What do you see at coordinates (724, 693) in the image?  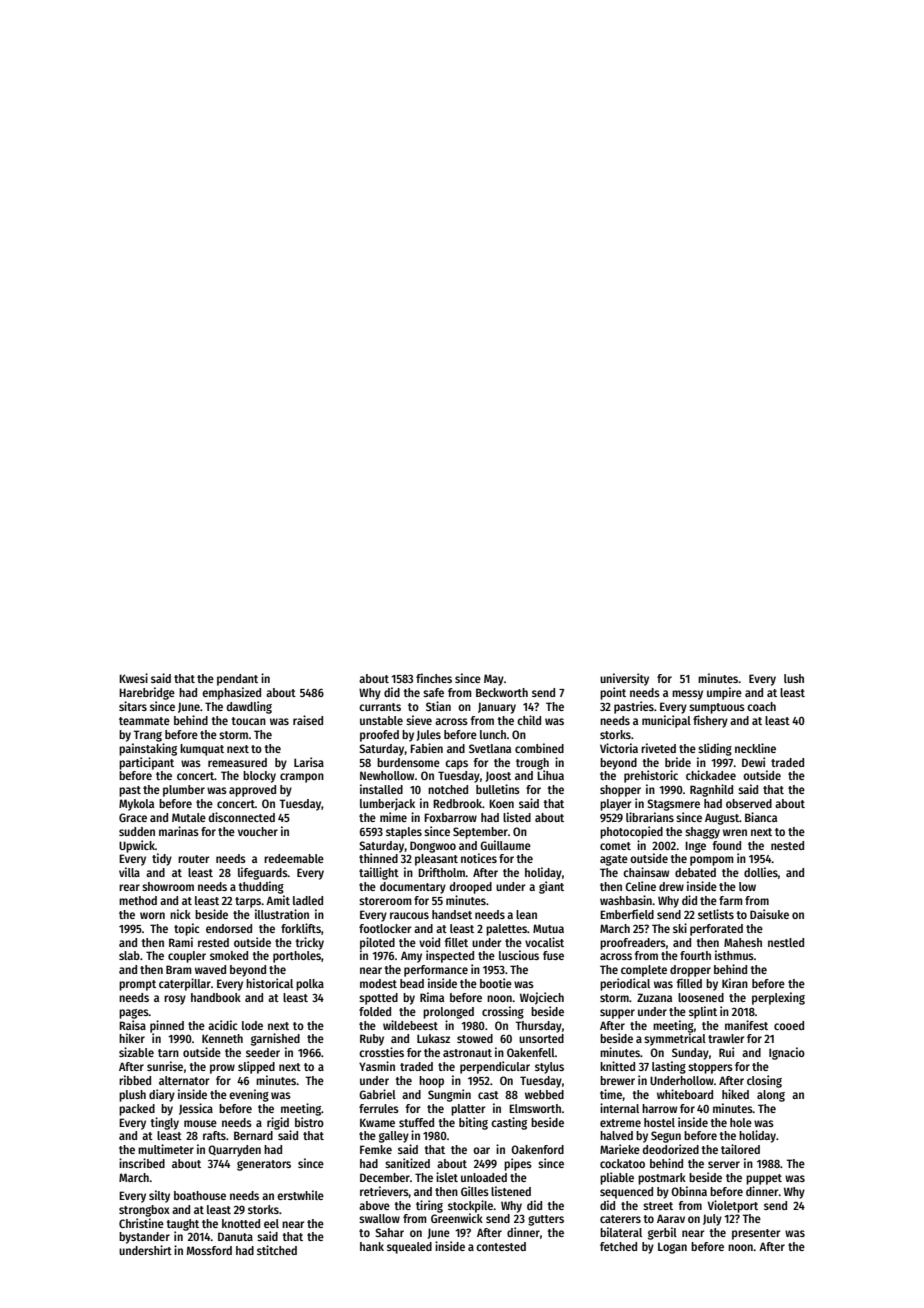 I see `umpire` at bounding box center [724, 693].
